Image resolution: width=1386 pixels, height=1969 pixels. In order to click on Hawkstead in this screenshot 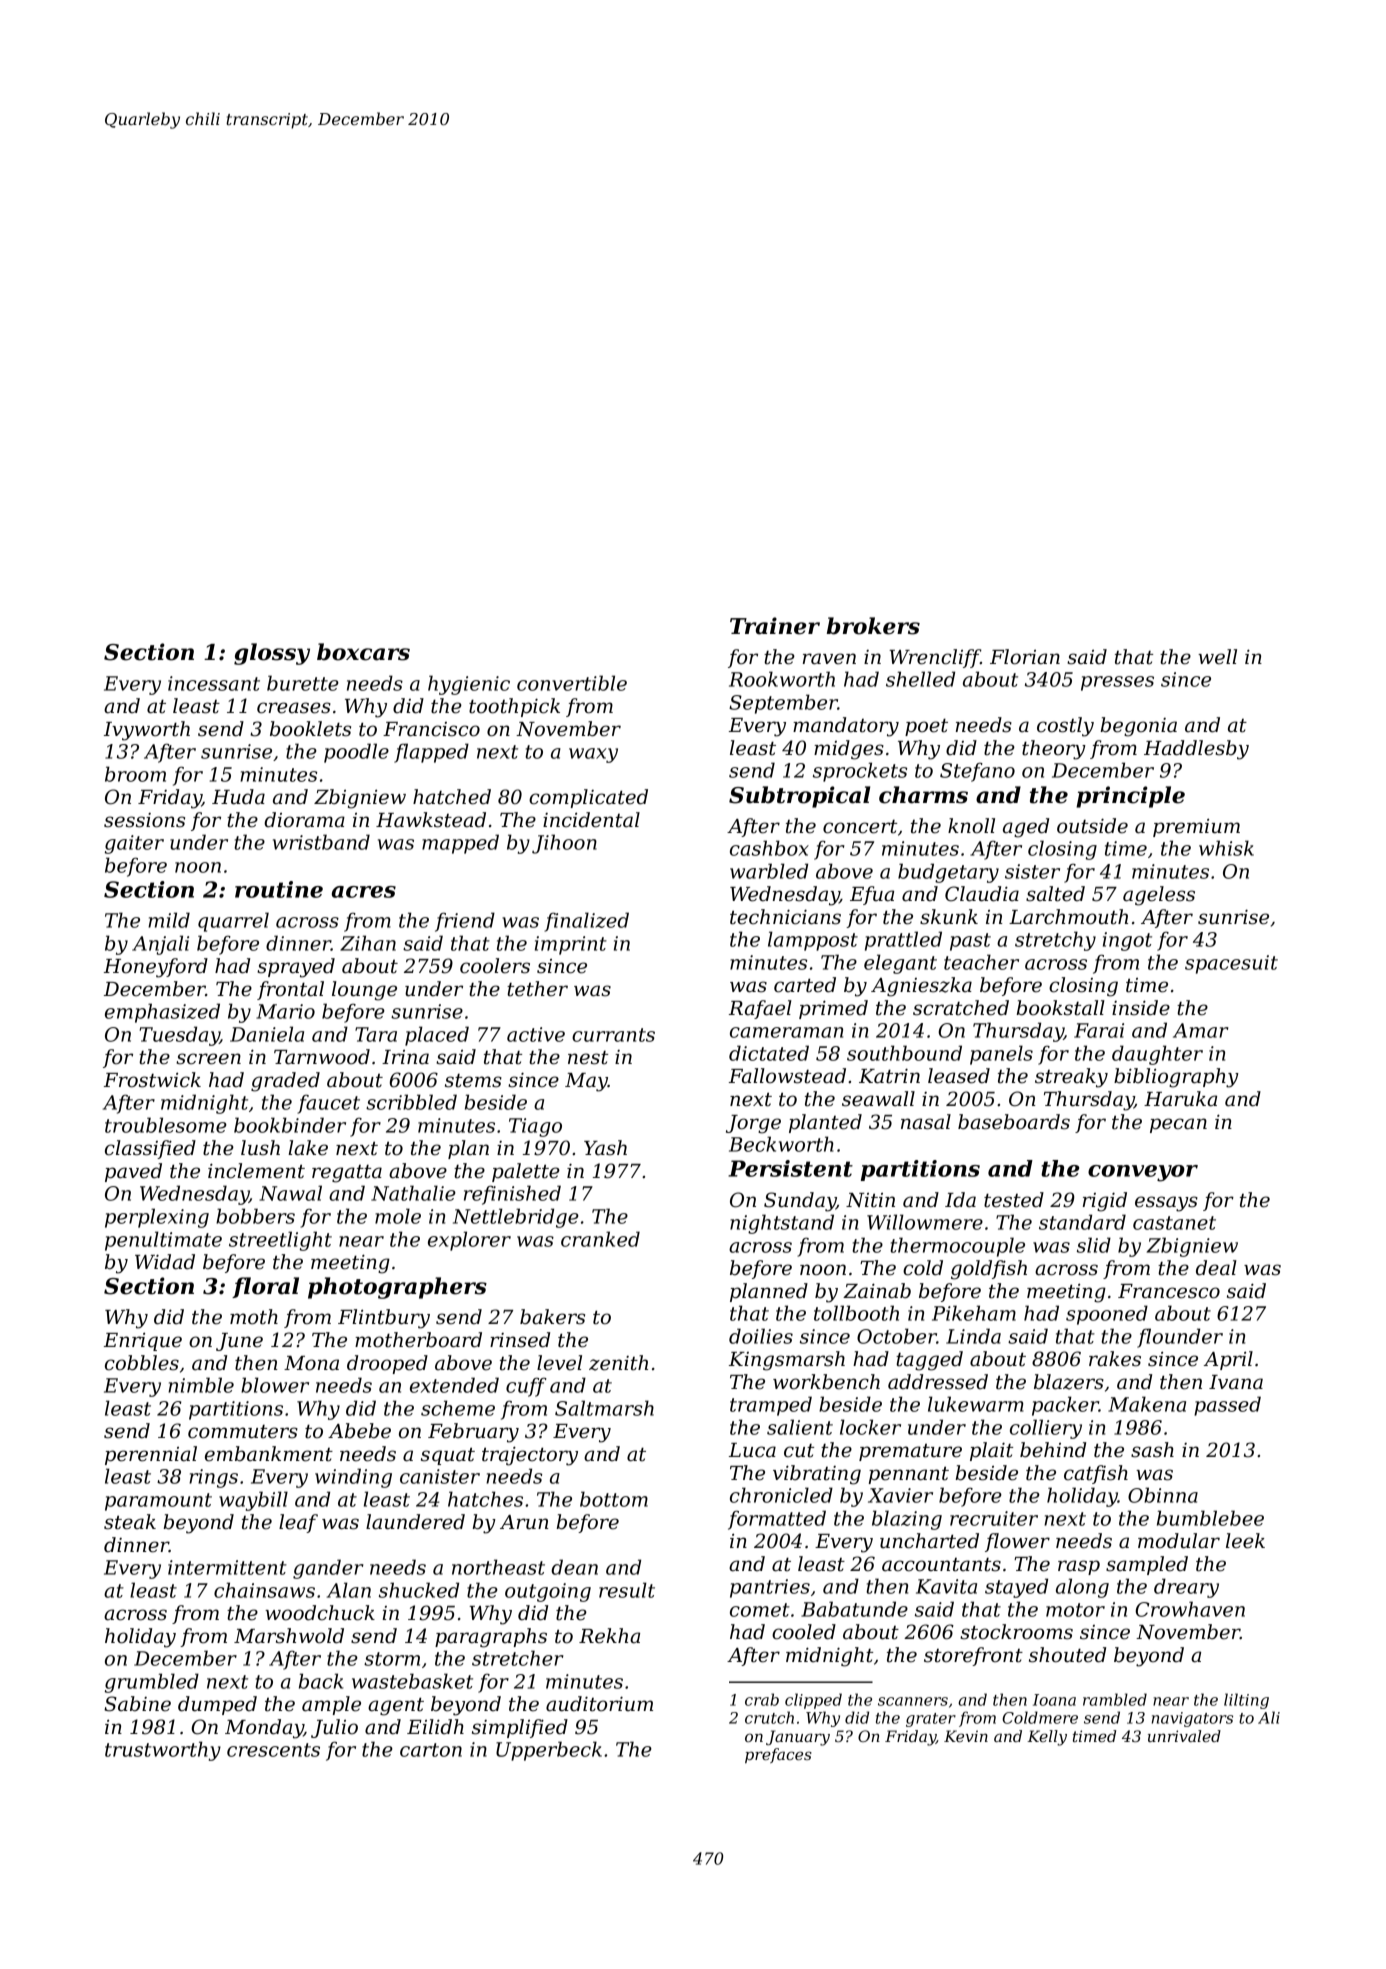, I will do `click(431, 820)`.
